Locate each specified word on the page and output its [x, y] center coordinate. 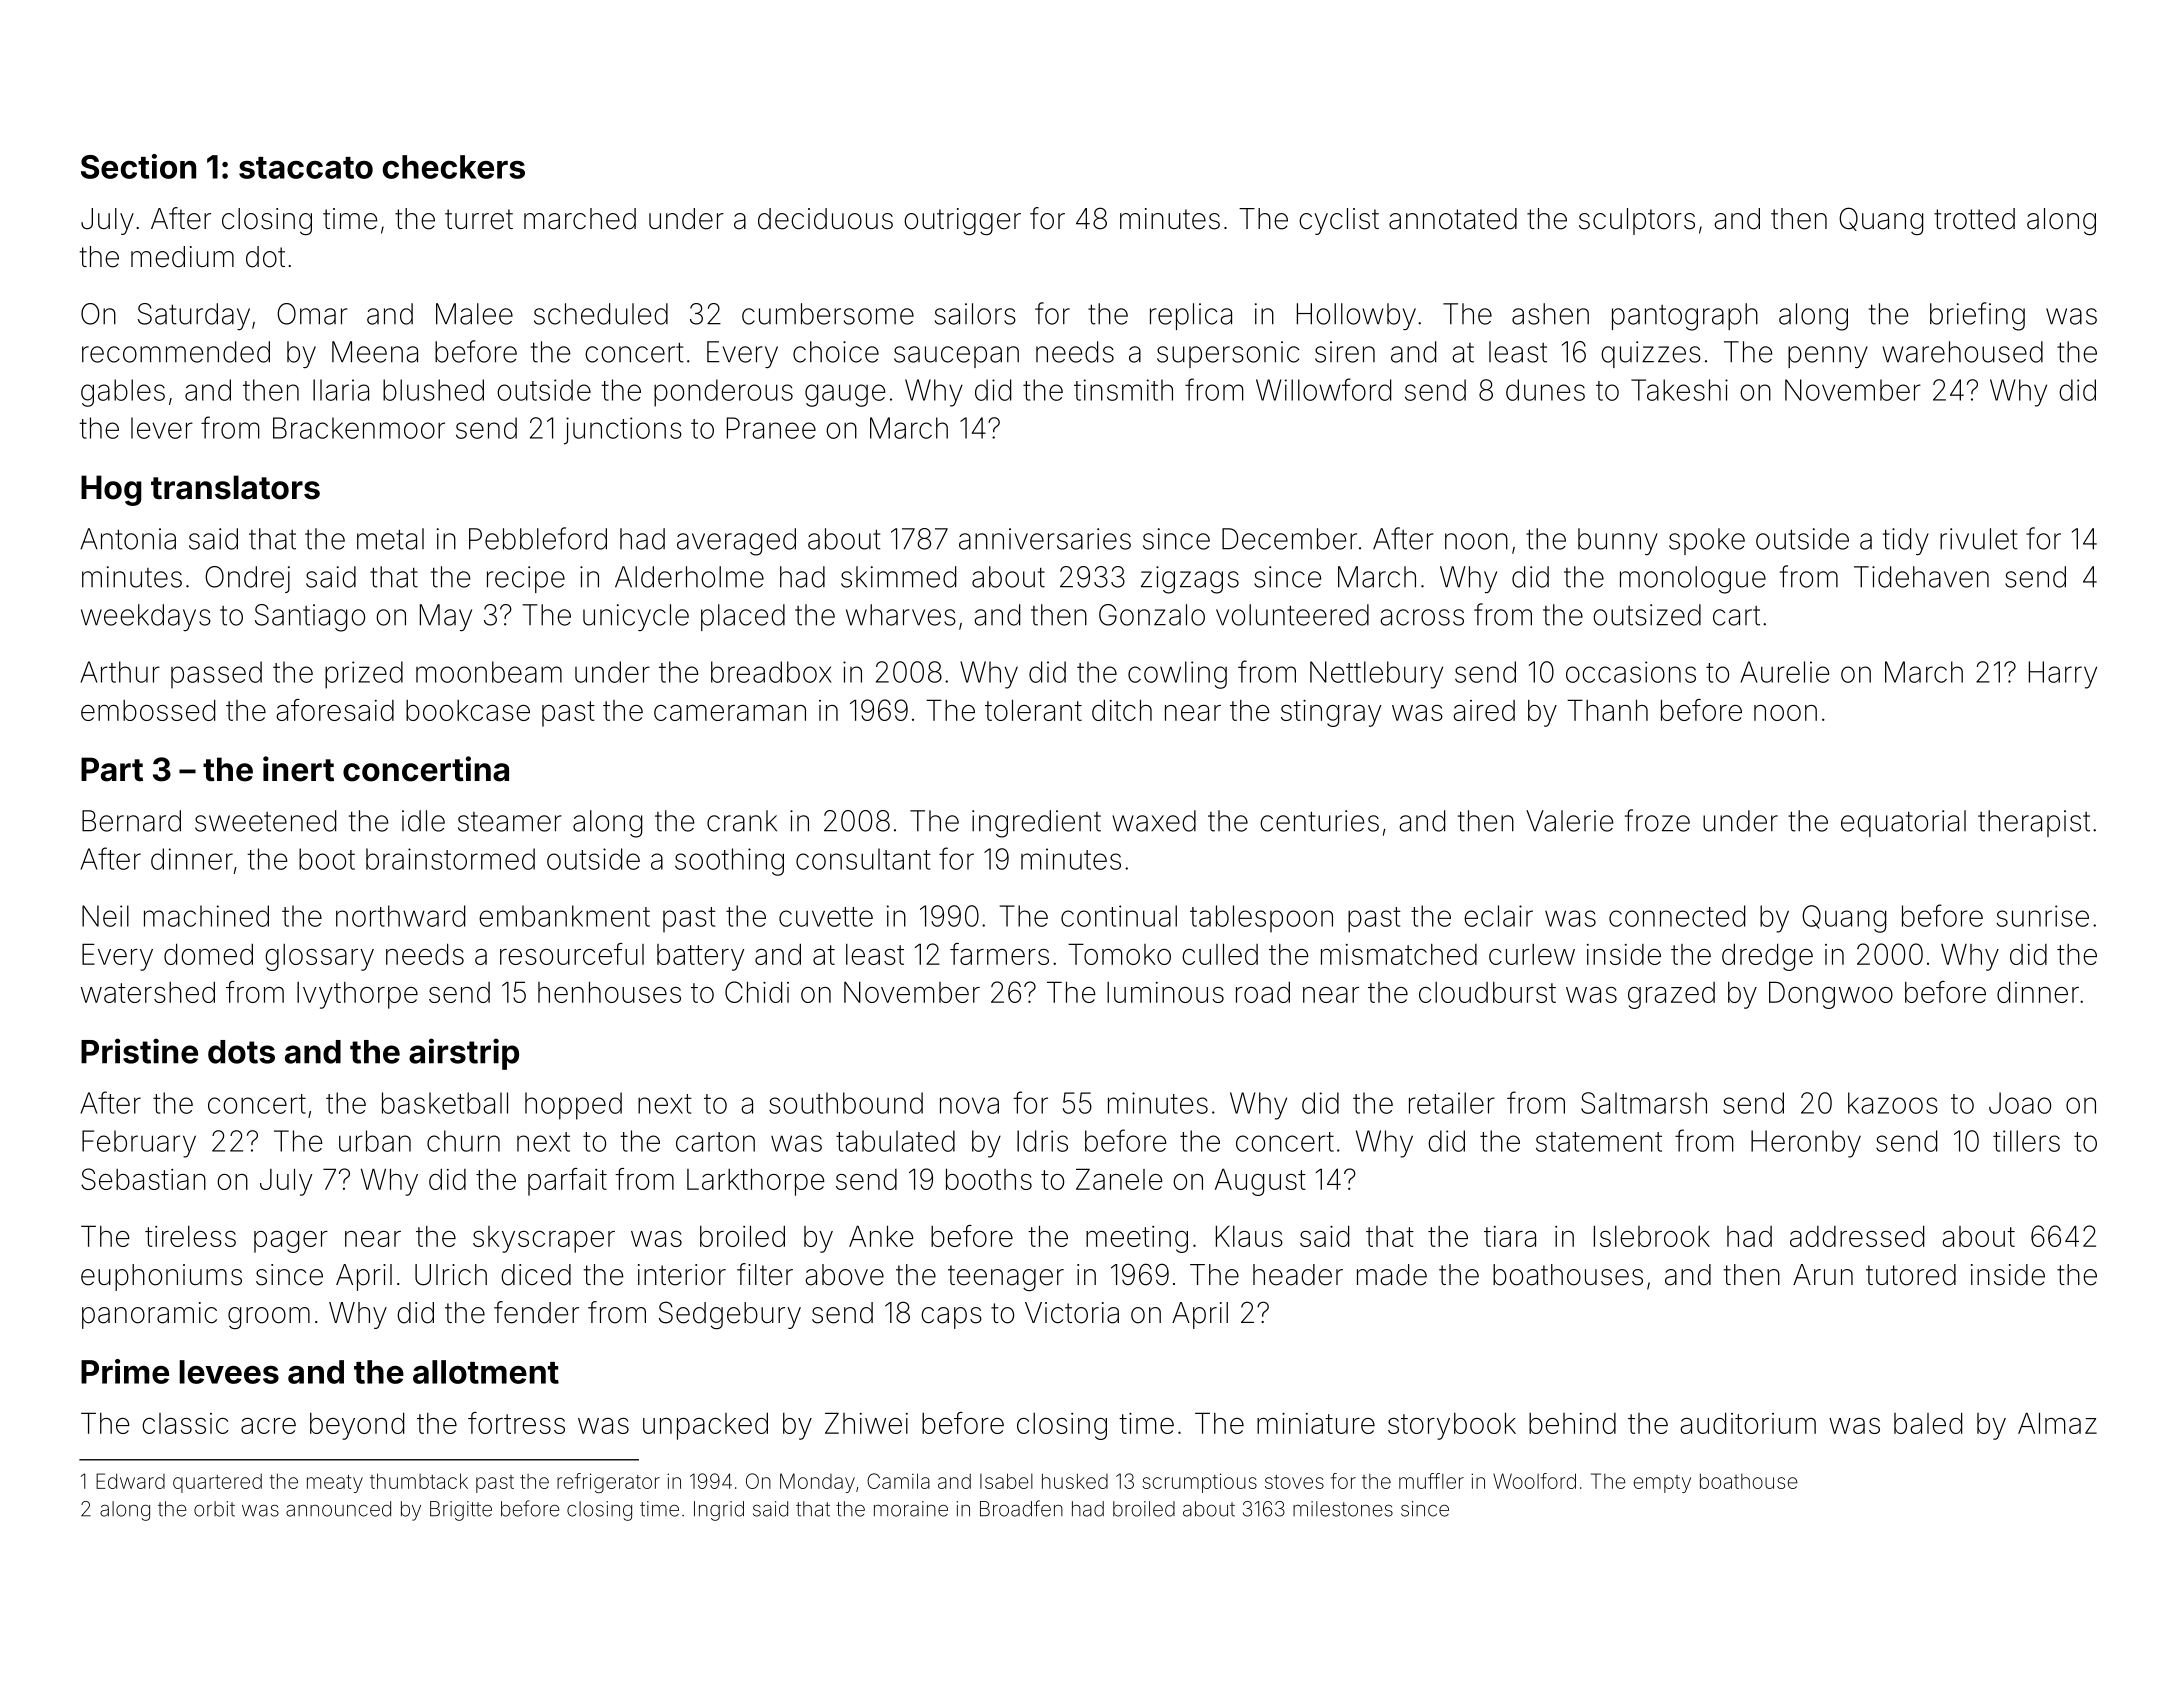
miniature [1316, 1423]
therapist [2034, 823]
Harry [2063, 675]
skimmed [898, 577]
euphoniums [161, 1277]
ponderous [723, 393]
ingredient [1036, 824]
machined [206, 916]
